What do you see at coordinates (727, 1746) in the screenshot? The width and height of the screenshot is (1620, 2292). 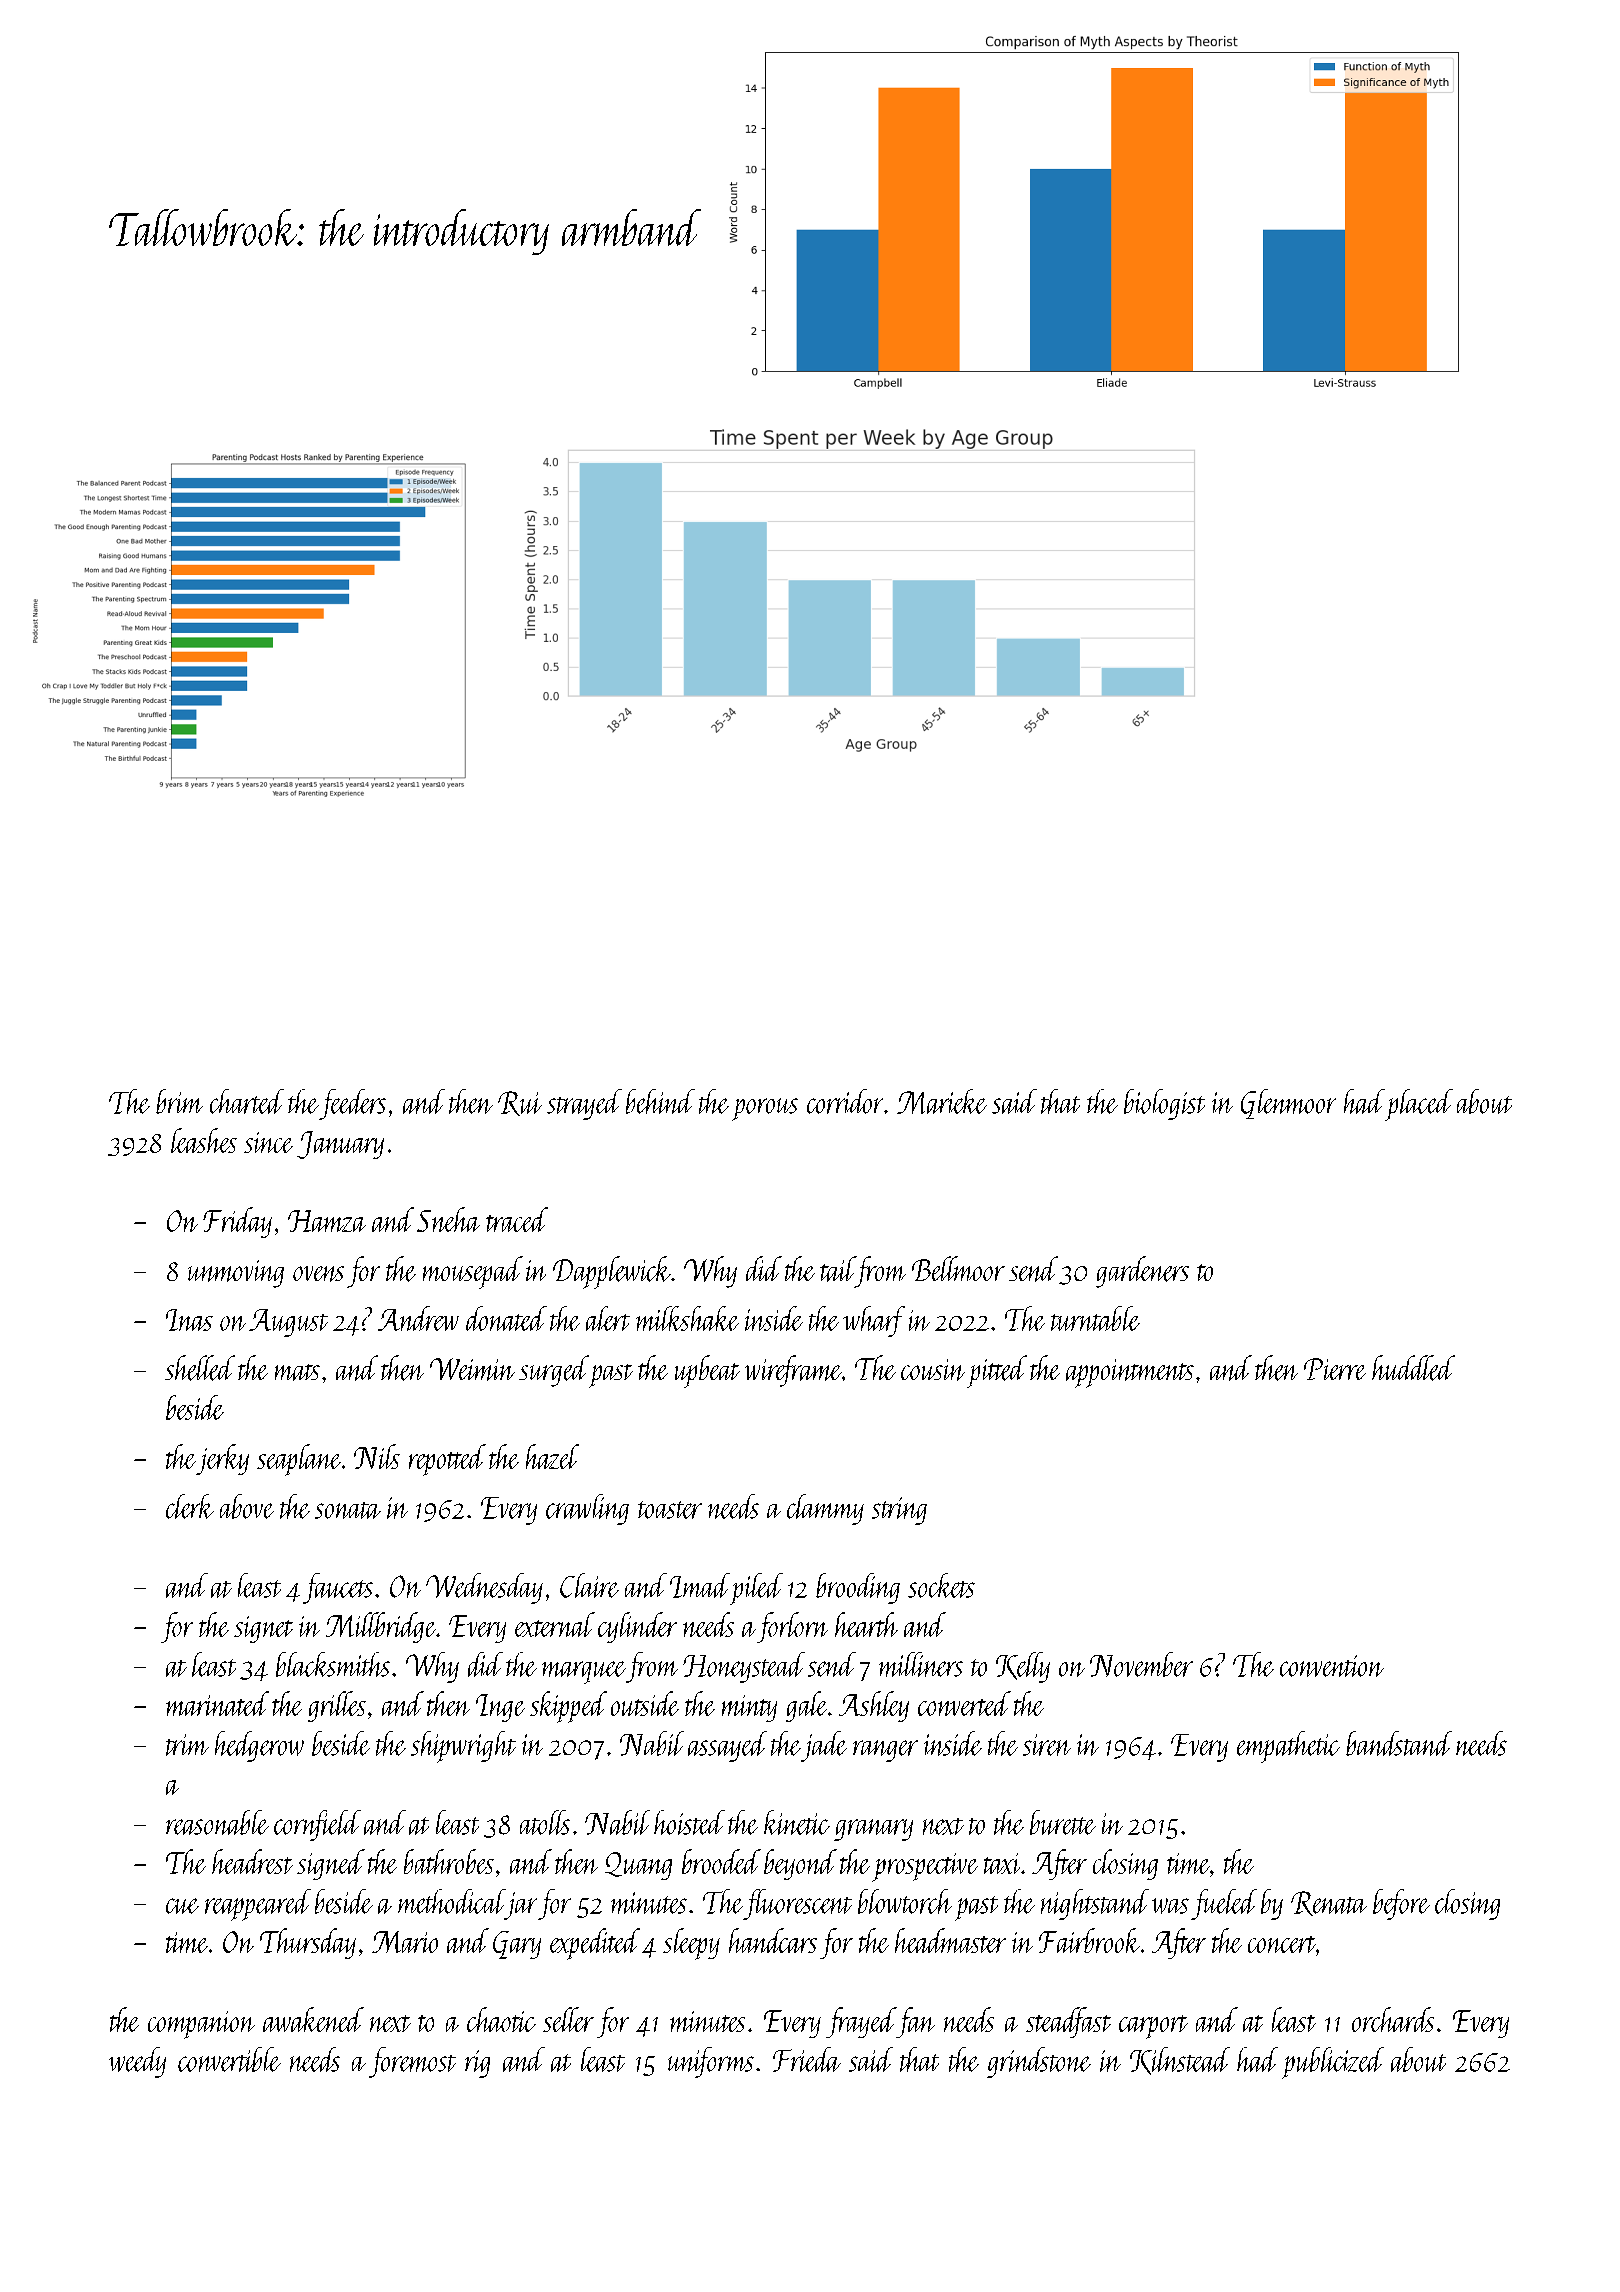 I see `assayed` at bounding box center [727, 1746].
